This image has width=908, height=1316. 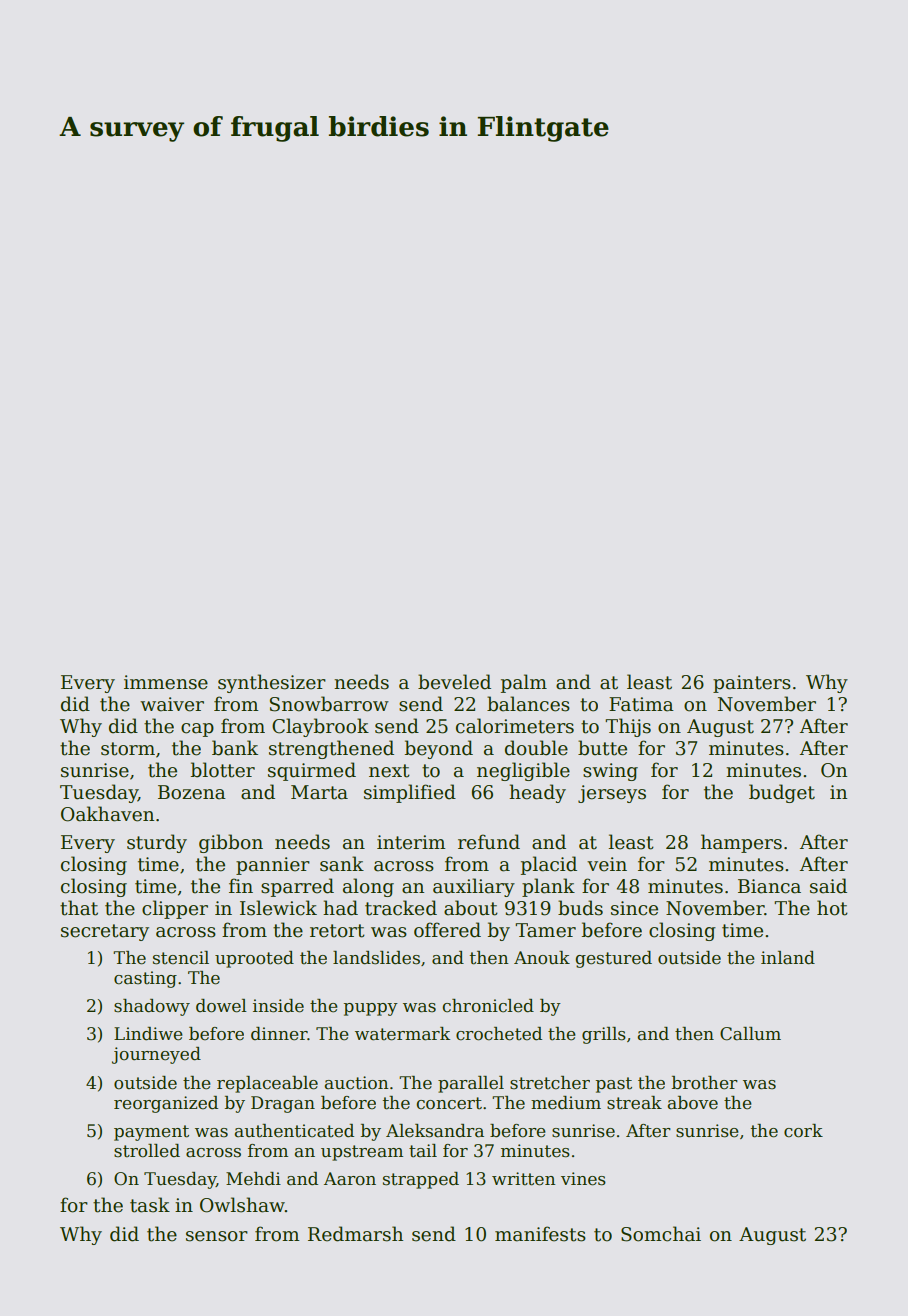 What do you see at coordinates (566, 1103) in the image?
I see `medium` at bounding box center [566, 1103].
